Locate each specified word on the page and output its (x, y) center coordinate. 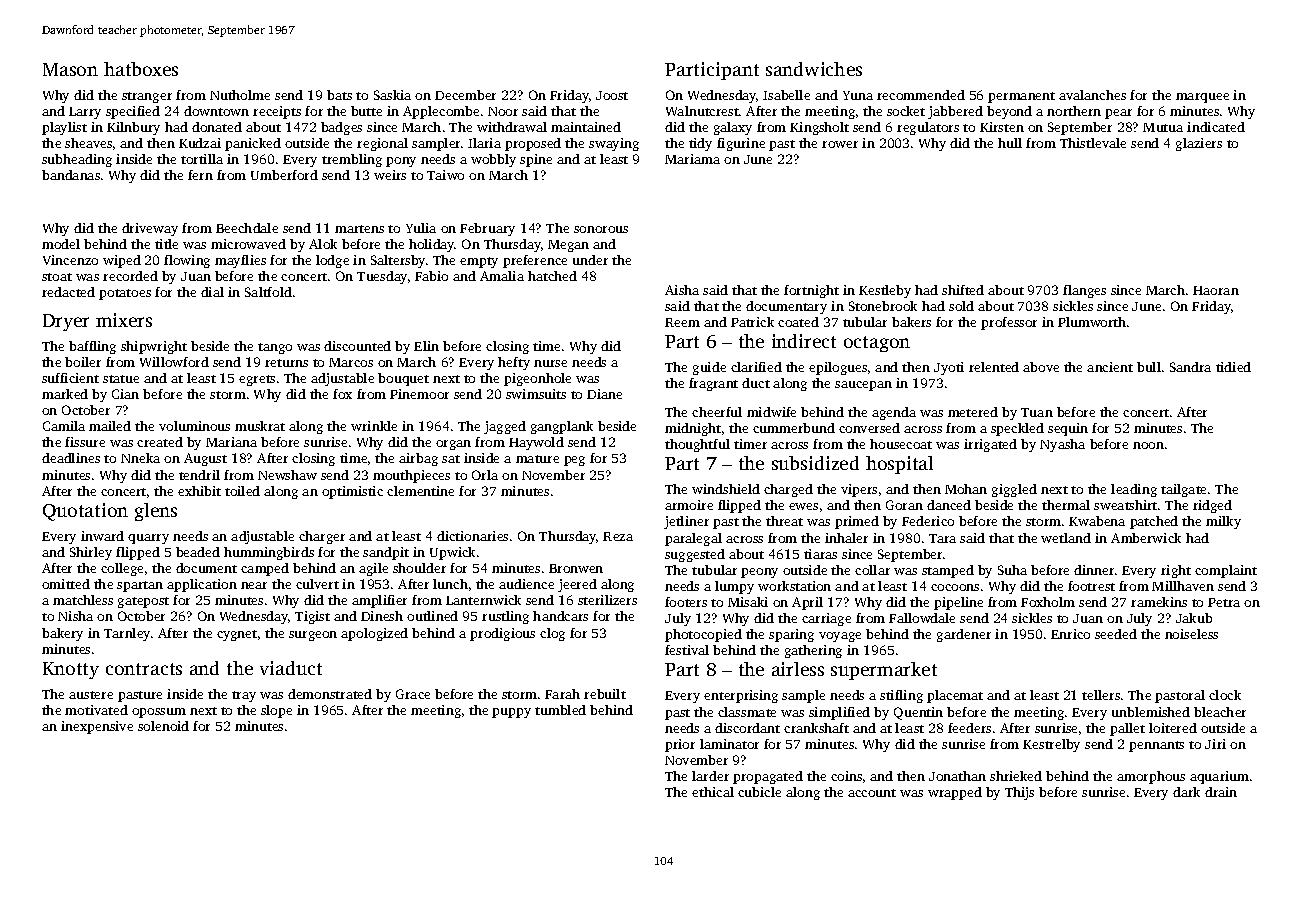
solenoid (163, 726)
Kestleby (885, 291)
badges (341, 128)
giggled (1014, 490)
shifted (963, 290)
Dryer (66, 322)
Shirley (91, 553)
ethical (713, 792)
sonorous (601, 229)
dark (1186, 792)
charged (788, 490)
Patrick (752, 322)
